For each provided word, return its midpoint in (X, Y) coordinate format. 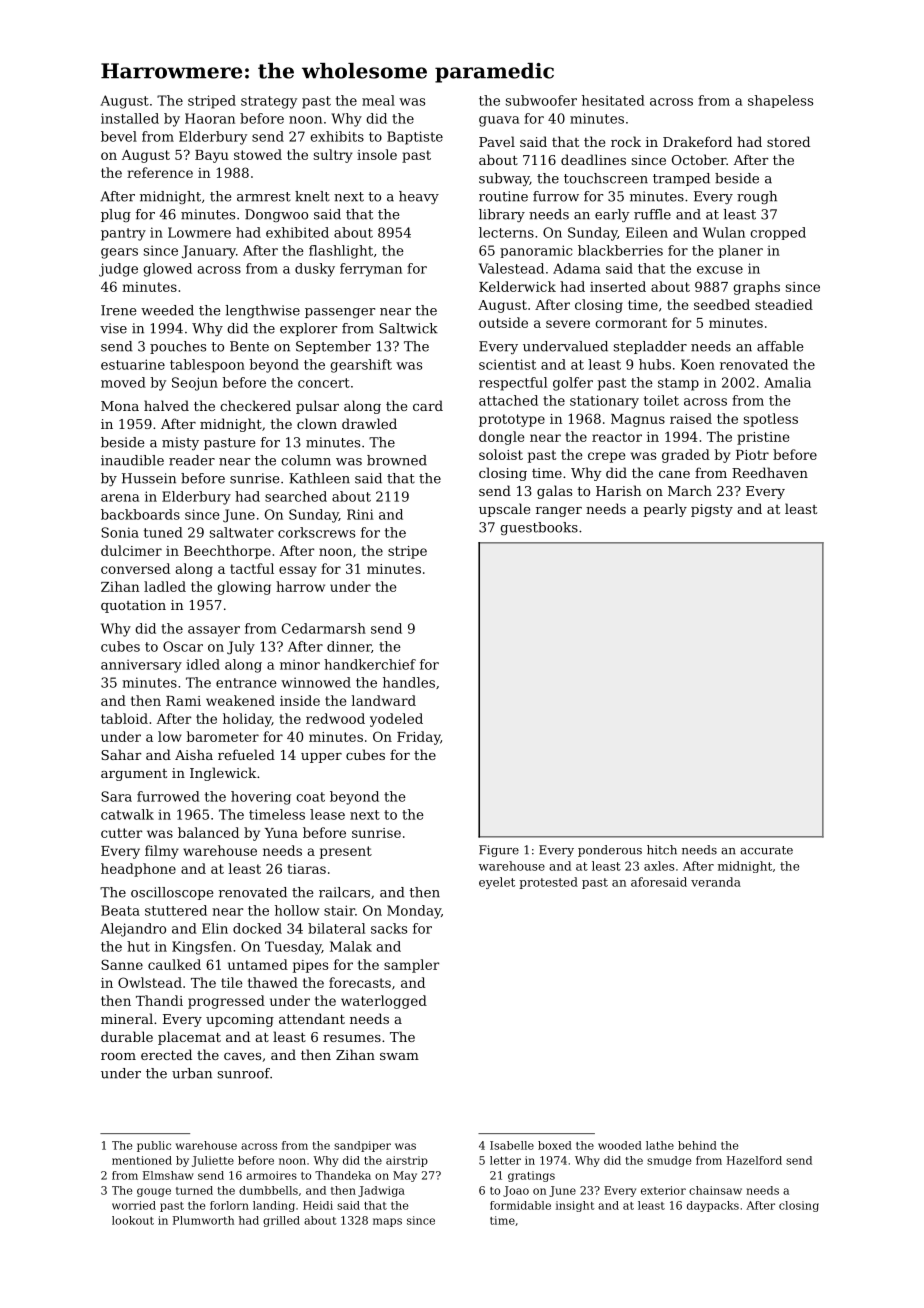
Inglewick (223, 774)
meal (378, 100)
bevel (119, 136)
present (346, 852)
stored (788, 141)
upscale (504, 510)
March (690, 490)
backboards (140, 514)
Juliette (213, 1161)
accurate (766, 850)
